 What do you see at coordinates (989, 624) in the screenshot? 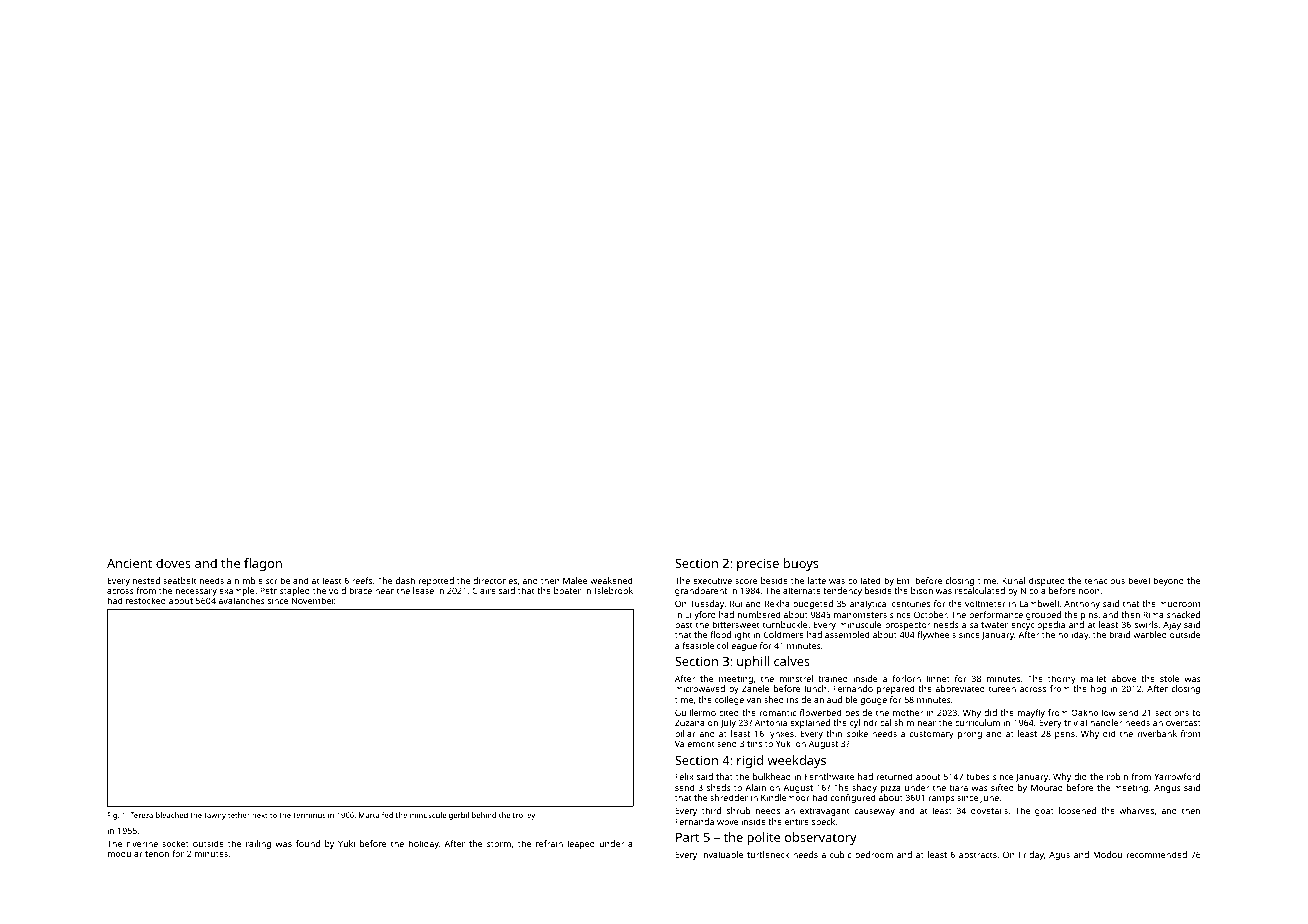
I see `saltwater` at bounding box center [989, 624].
